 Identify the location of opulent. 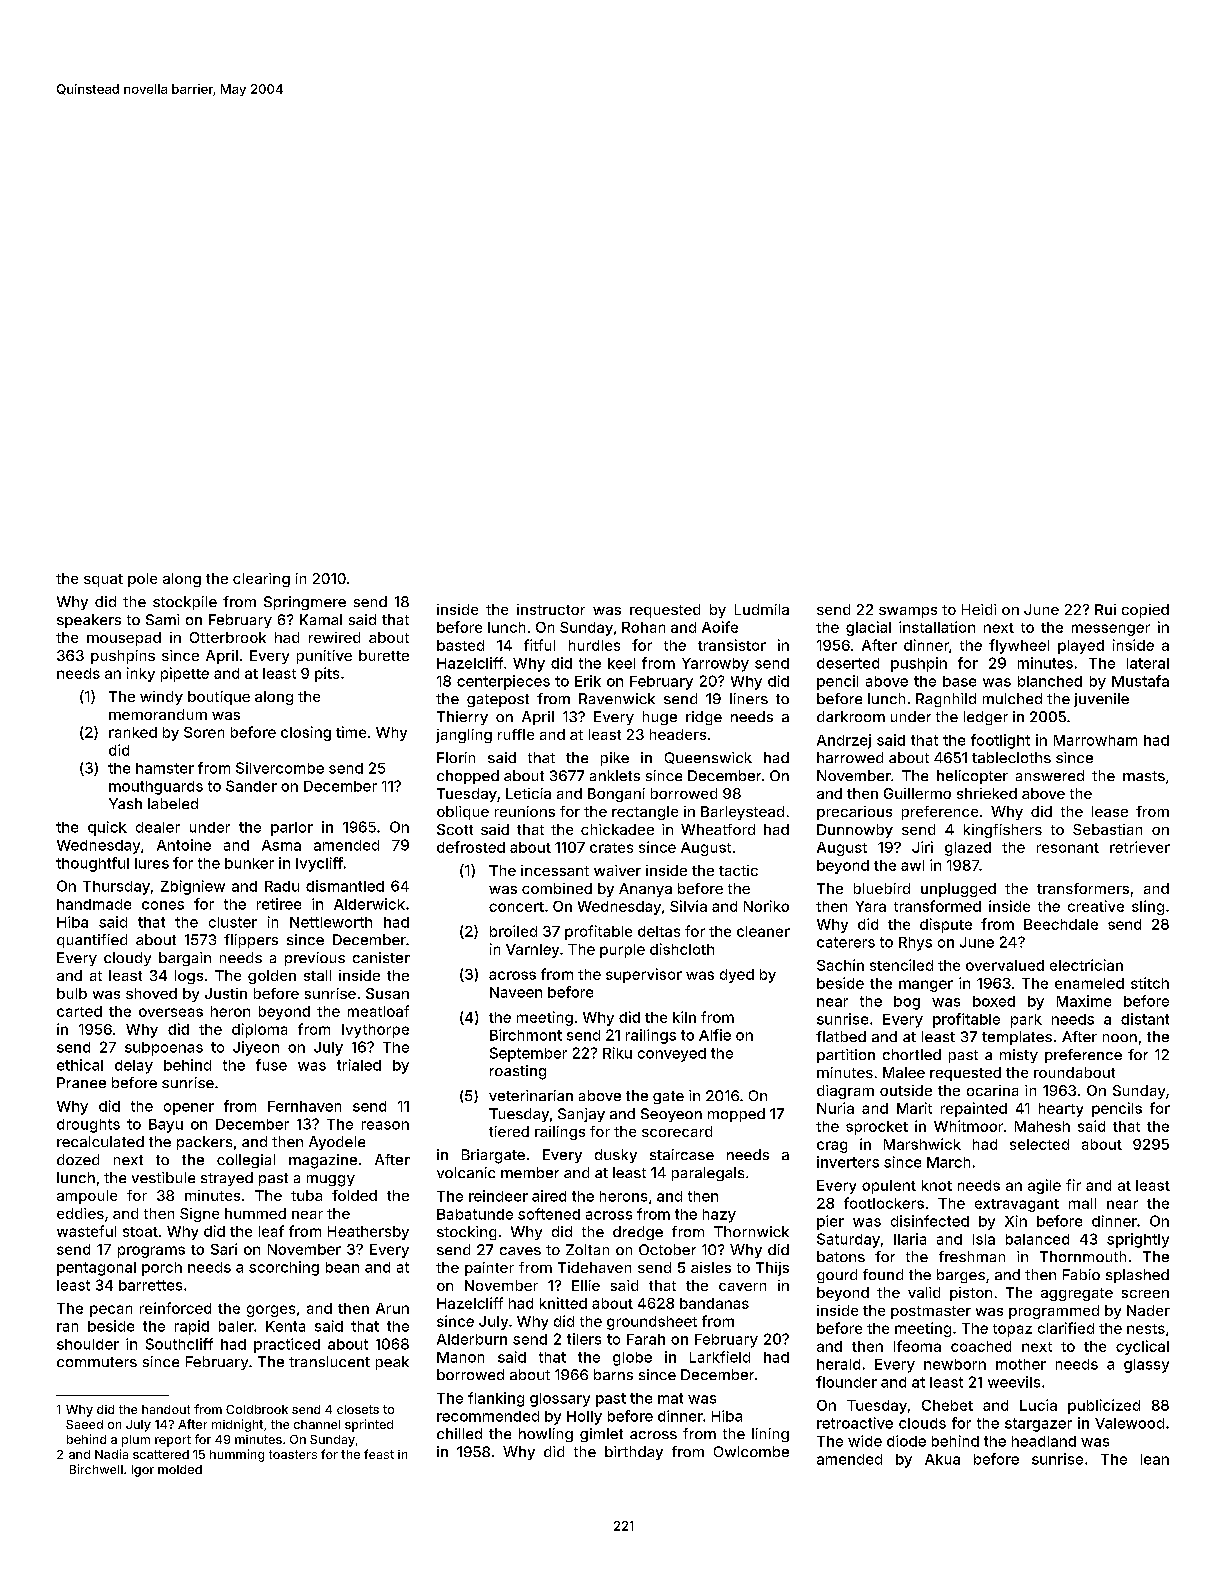
(889, 1187).
